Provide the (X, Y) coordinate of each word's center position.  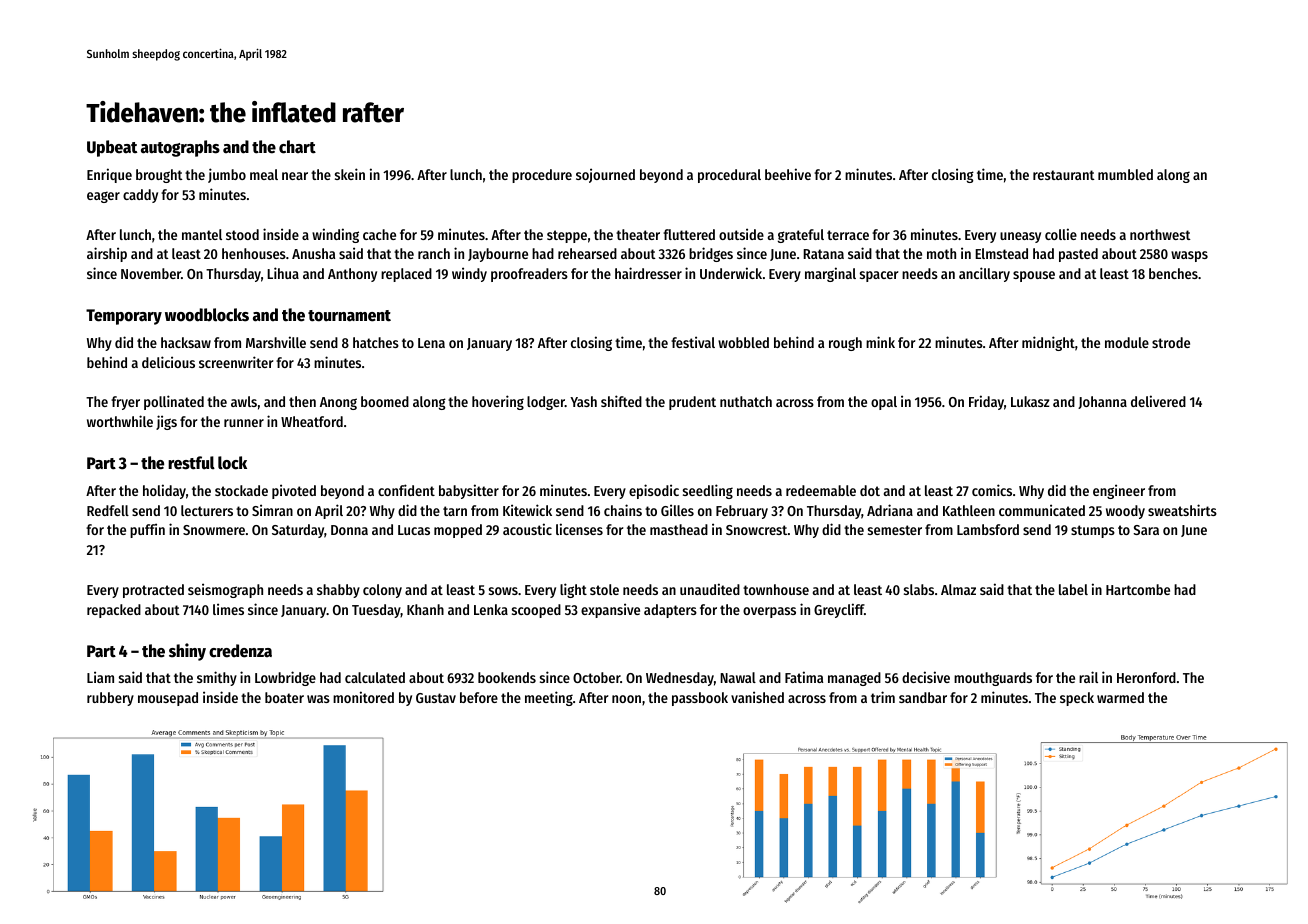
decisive (926, 677)
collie (1061, 234)
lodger (546, 403)
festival (693, 342)
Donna (349, 530)
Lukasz (1030, 401)
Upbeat (112, 148)
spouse (1034, 276)
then (302, 401)
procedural (729, 176)
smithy (217, 678)
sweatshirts (1182, 510)
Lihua (283, 273)
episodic (654, 491)
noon (626, 699)
